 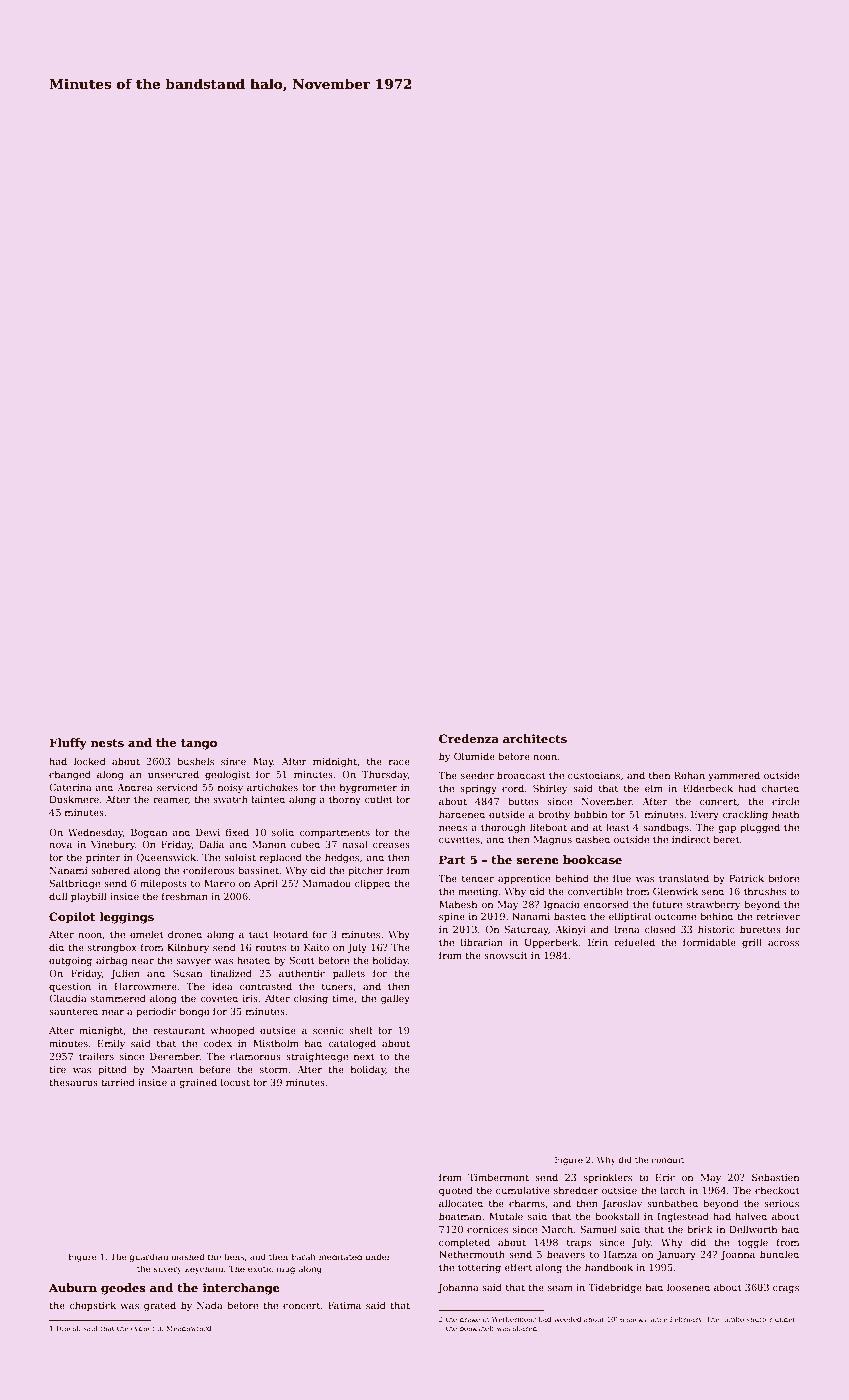 What do you see at coordinates (752, 943) in the screenshot?
I see `grill` at bounding box center [752, 943].
